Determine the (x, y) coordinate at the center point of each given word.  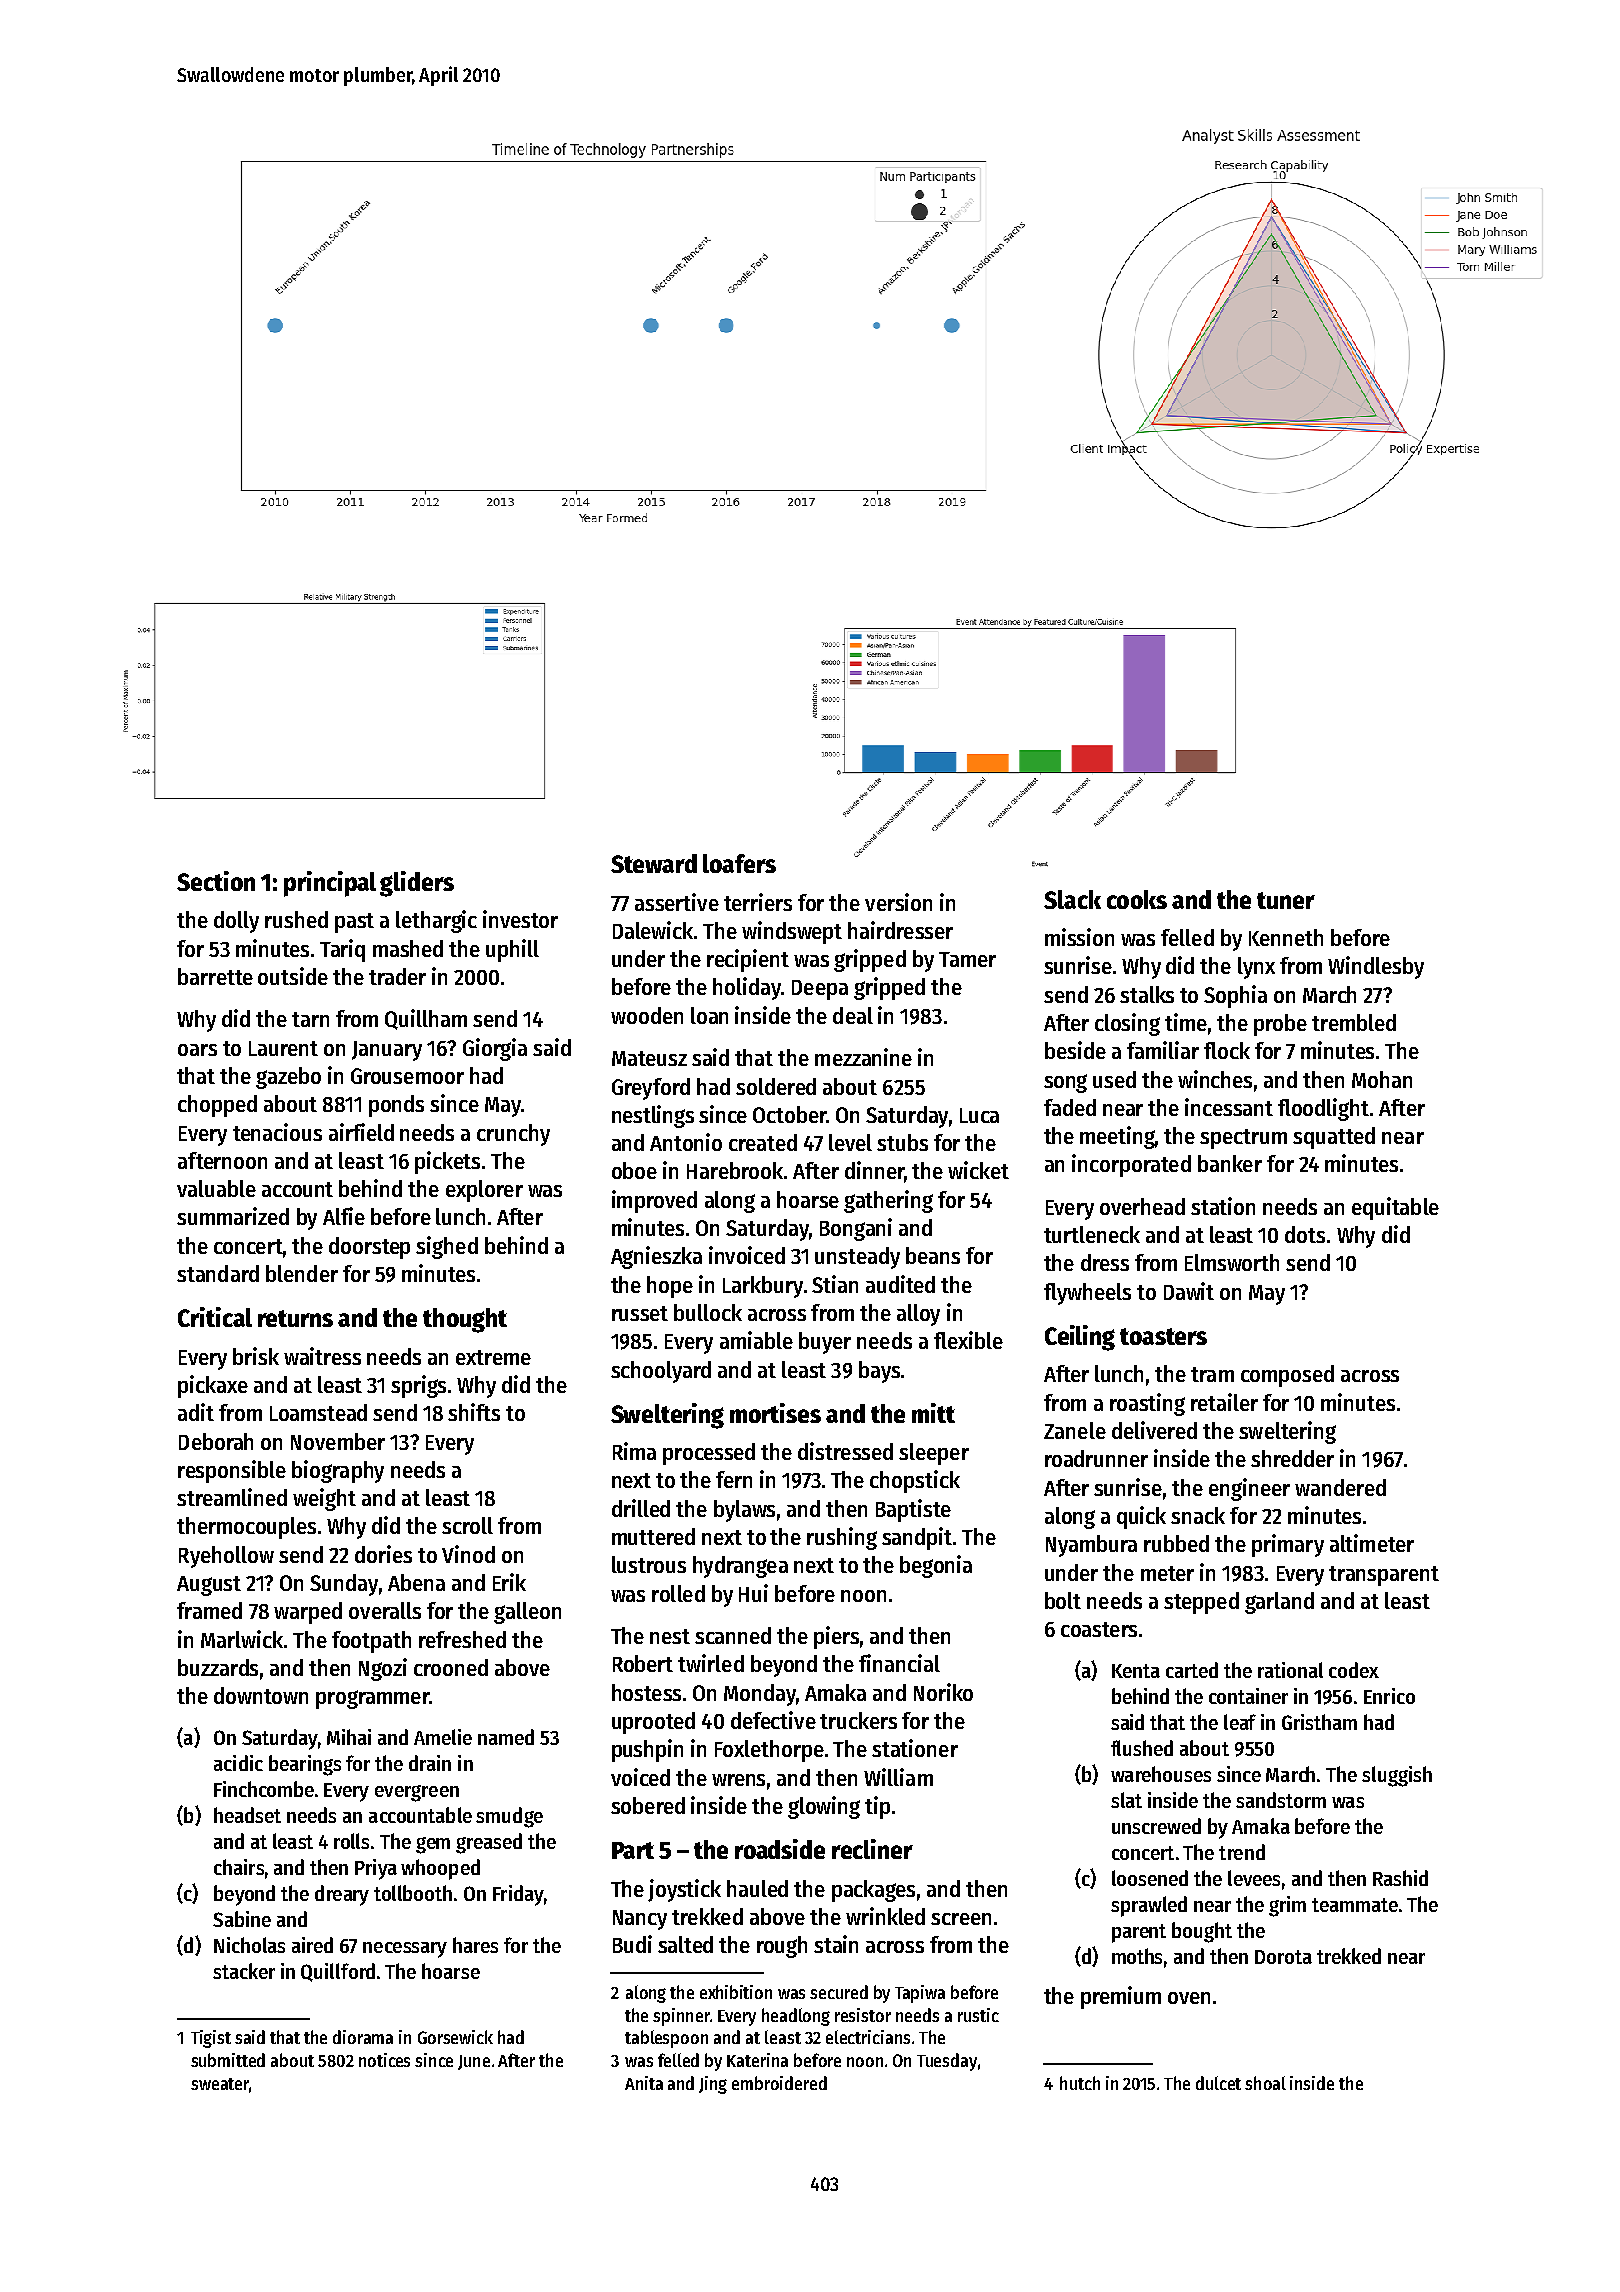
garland (1279, 1603)
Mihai (349, 1737)
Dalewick (653, 930)
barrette (215, 976)
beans (933, 1255)
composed (1287, 1376)
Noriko (943, 1692)
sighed (447, 1247)
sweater (220, 2084)
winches (1215, 1079)
